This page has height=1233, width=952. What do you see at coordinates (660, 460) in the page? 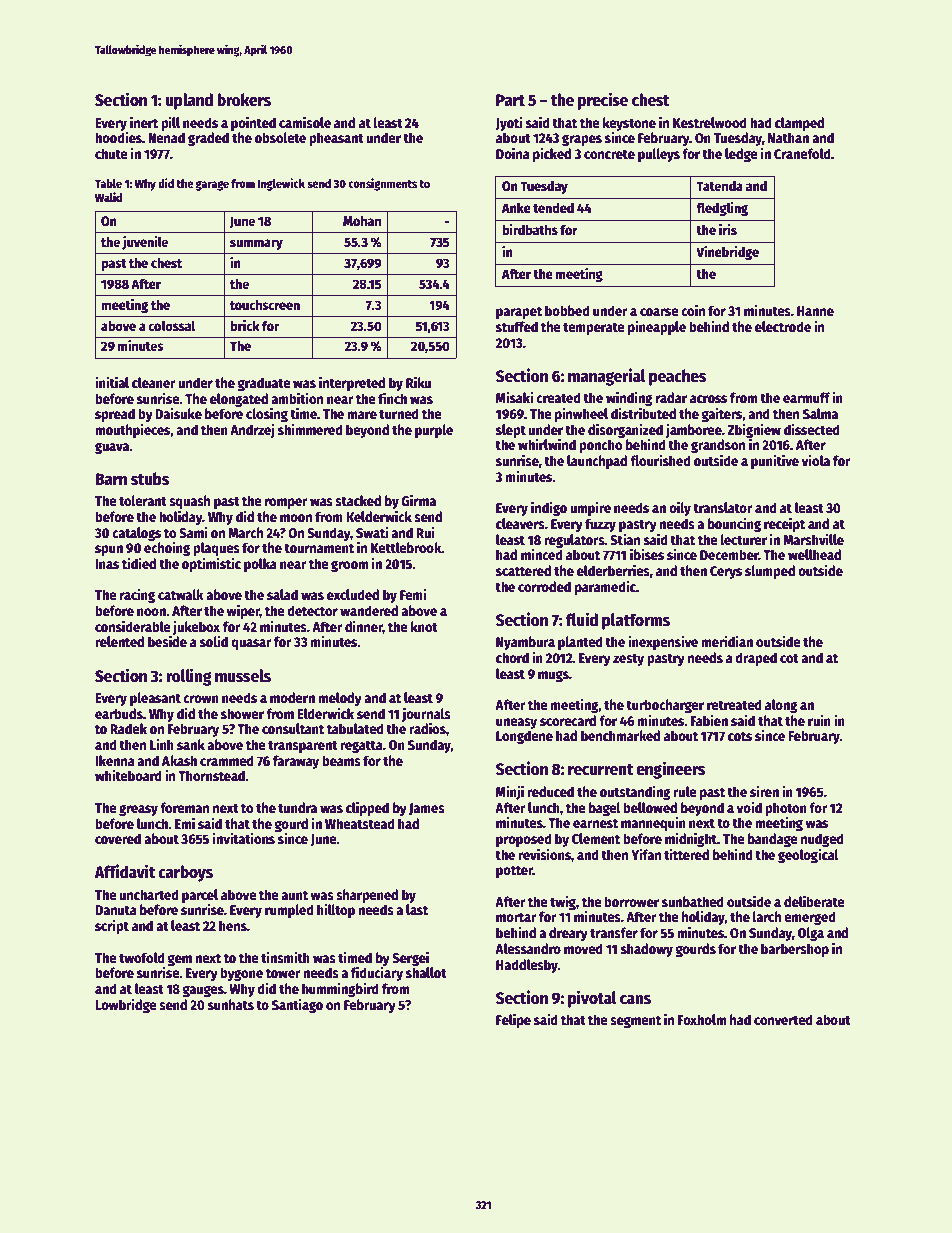
I see `flourished` at bounding box center [660, 460].
